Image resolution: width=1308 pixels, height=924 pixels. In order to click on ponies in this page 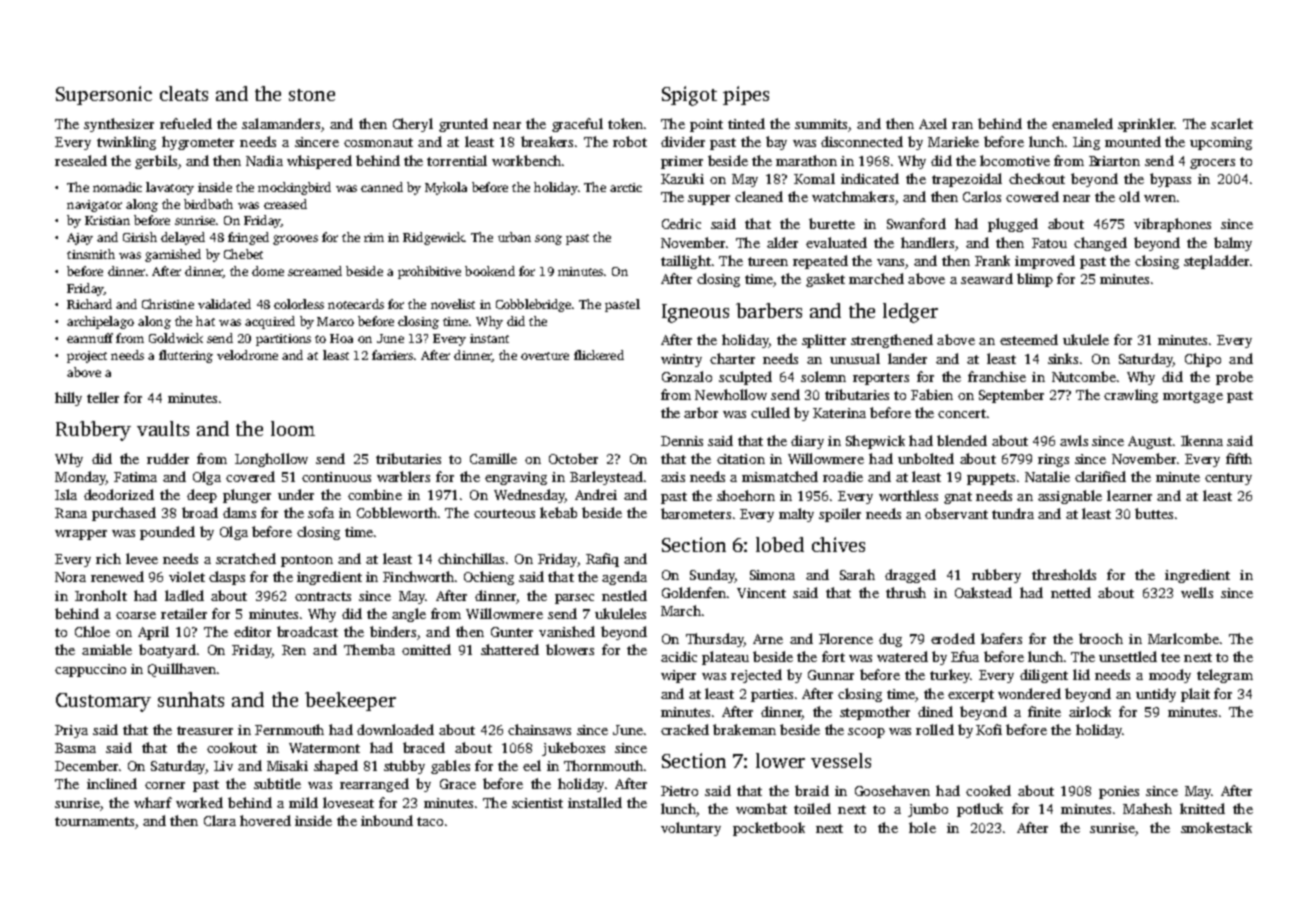, I will do `click(1119, 792)`.
